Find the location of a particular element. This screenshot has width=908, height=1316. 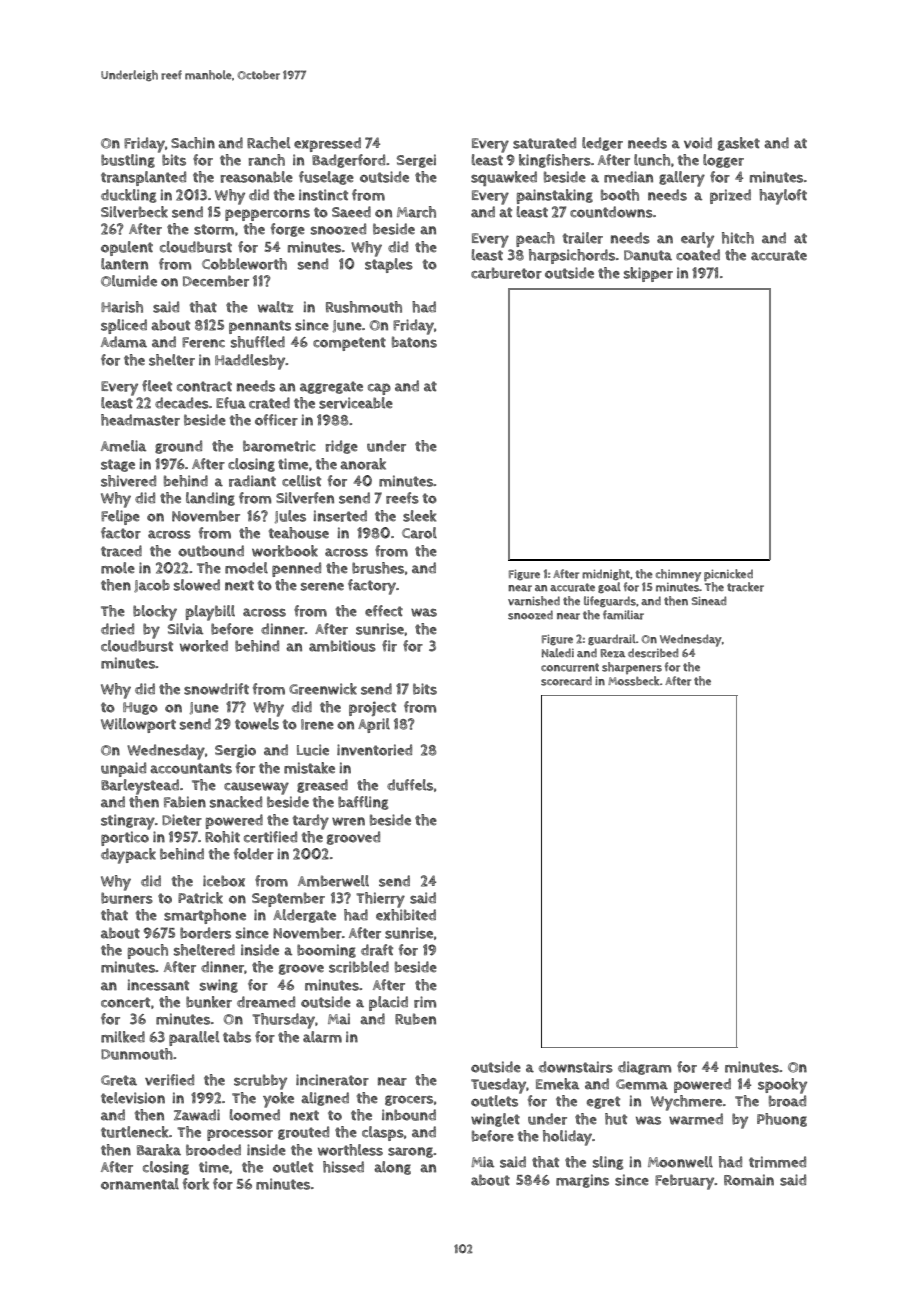

hitch is located at coordinates (738, 238).
